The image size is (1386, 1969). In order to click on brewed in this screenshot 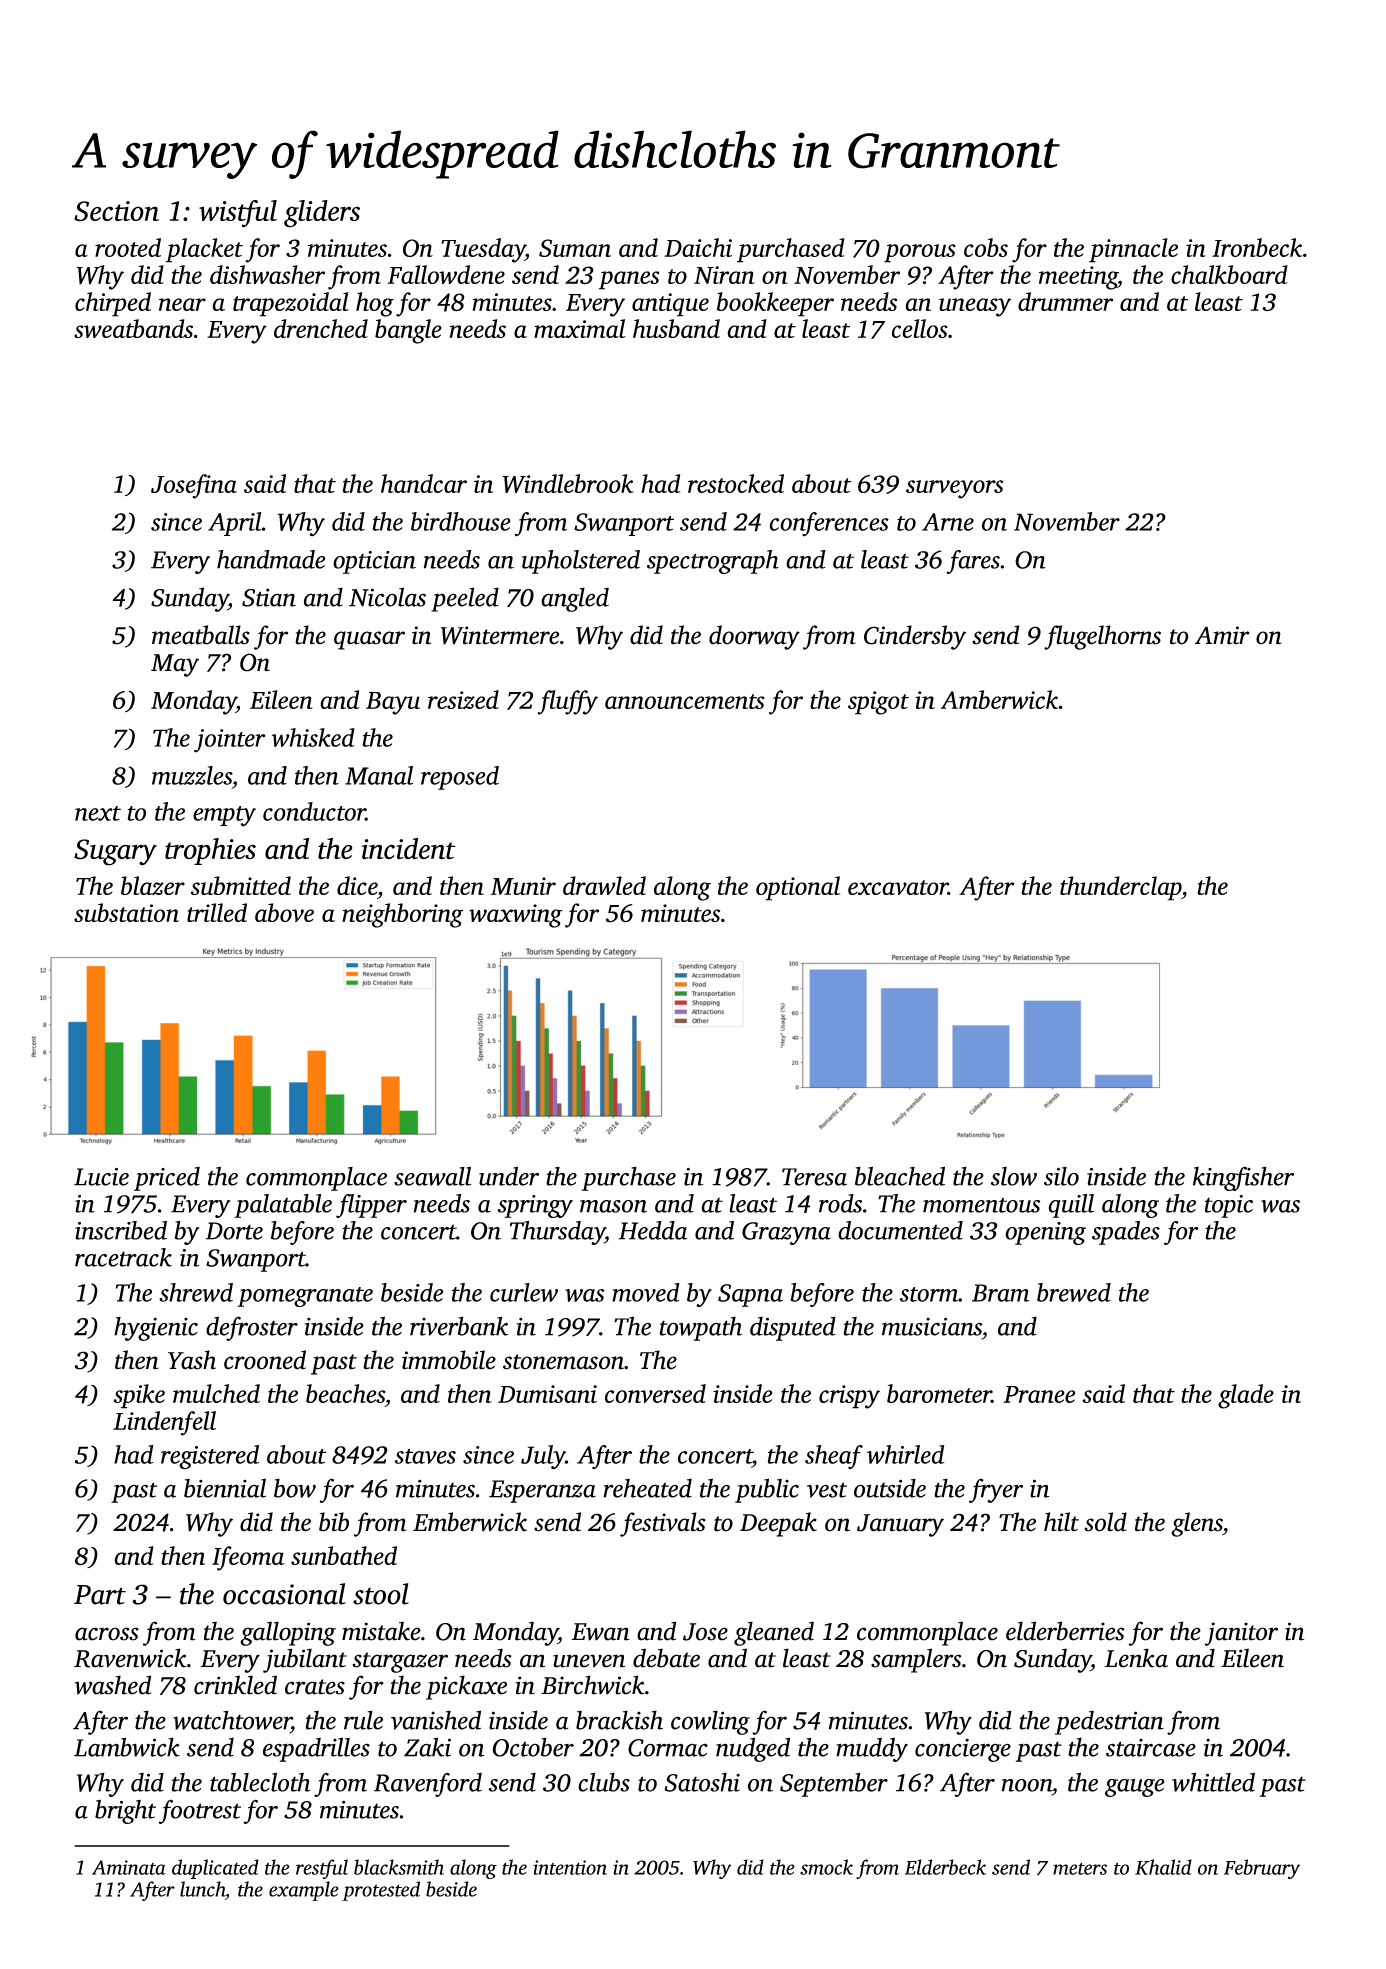, I will do `click(1074, 1292)`.
